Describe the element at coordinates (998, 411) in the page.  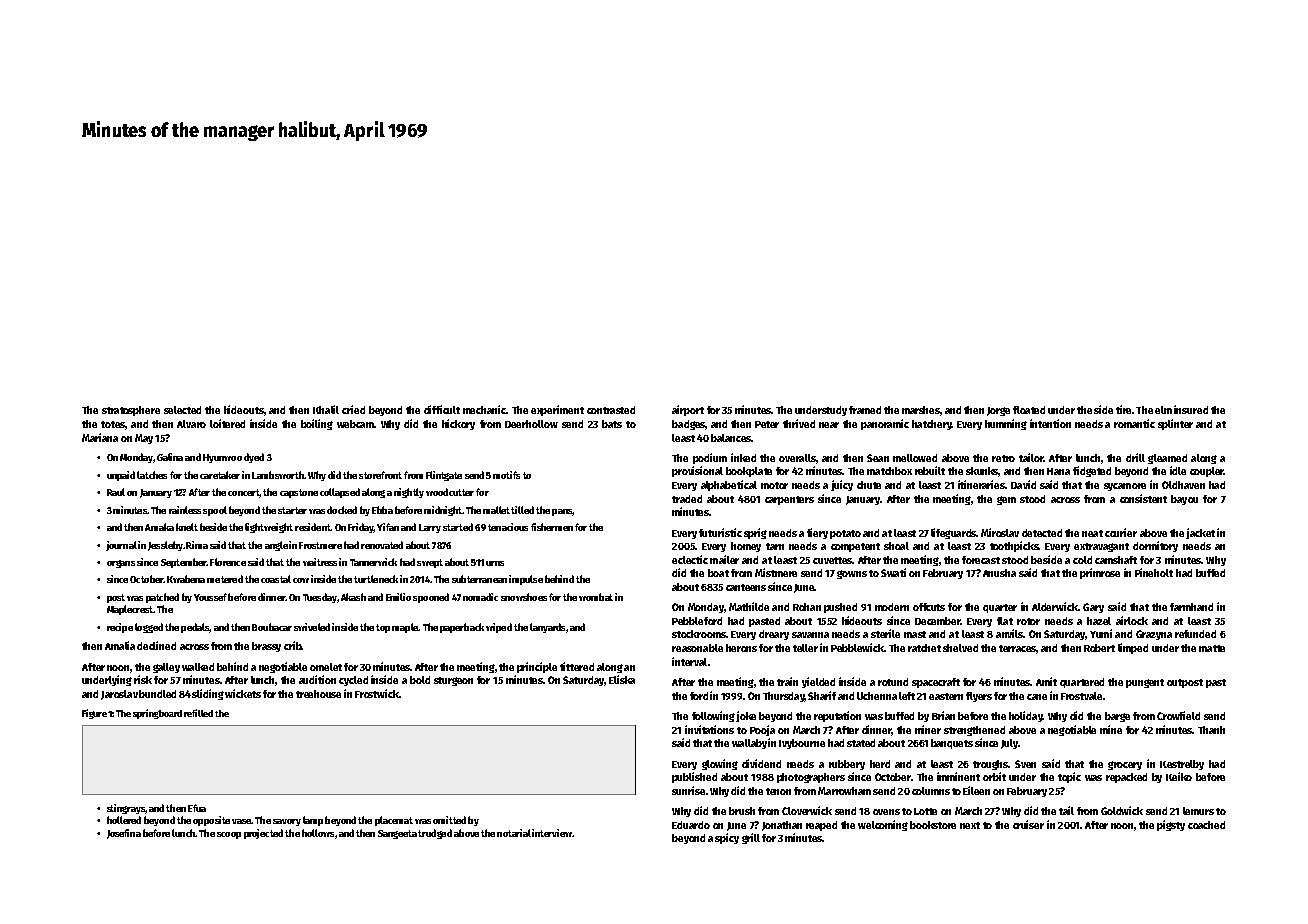
I see `Jorge` at that location.
